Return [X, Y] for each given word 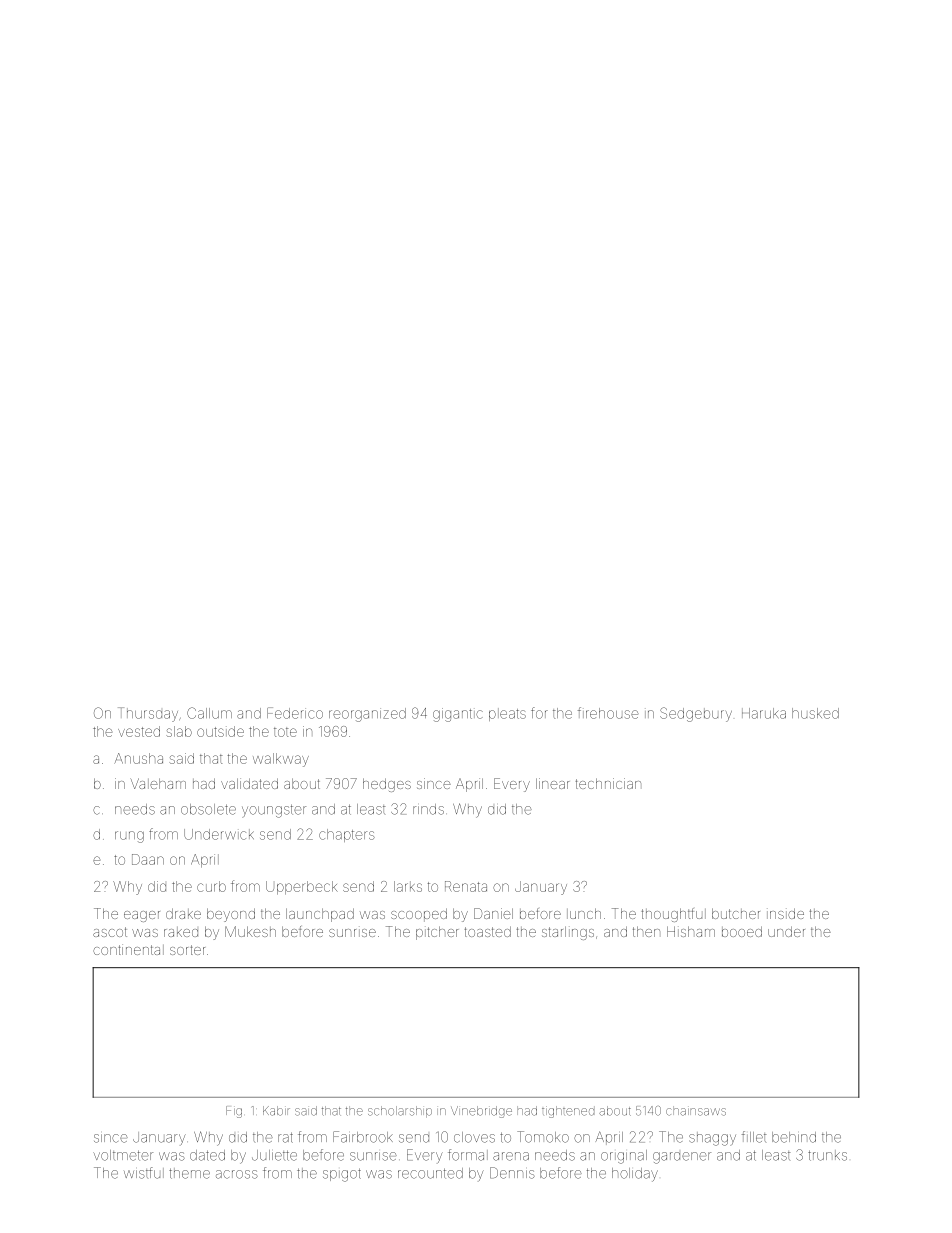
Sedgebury [696, 714]
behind [794, 1137]
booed [742, 931]
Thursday [148, 714]
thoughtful [673, 915]
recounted [430, 1173]
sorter [187, 950]
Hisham [691, 931]
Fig [234, 1112]
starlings [568, 933]
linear [553, 783]
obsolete [208, 809]
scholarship [400, 1111]
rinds [428, 809]
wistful [144, 1173]
